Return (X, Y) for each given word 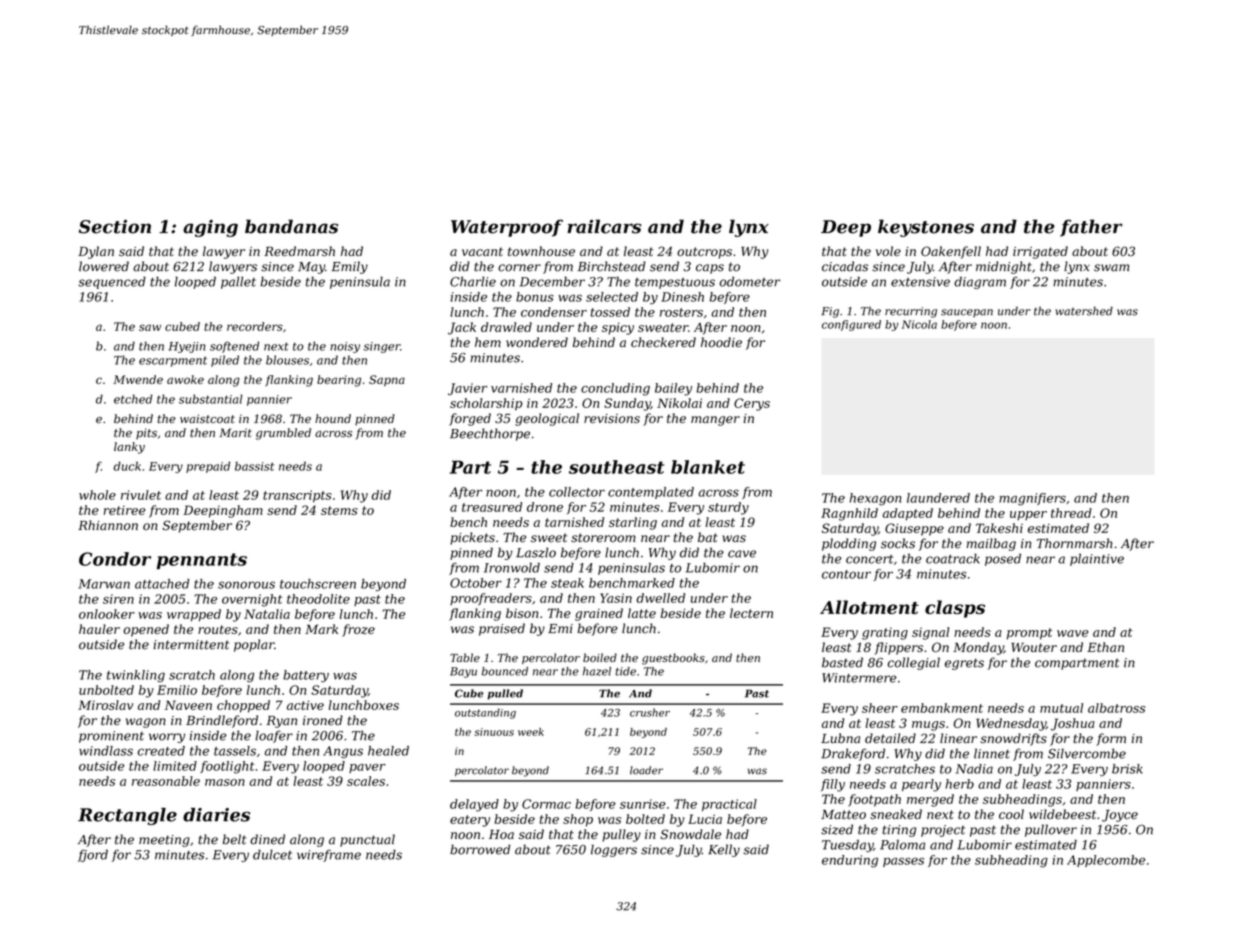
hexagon (876, 499)
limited (175, 766)
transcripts (297, 496)
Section (115, 227)
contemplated (651, 493)
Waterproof (507, 228)
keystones (926, 228)
